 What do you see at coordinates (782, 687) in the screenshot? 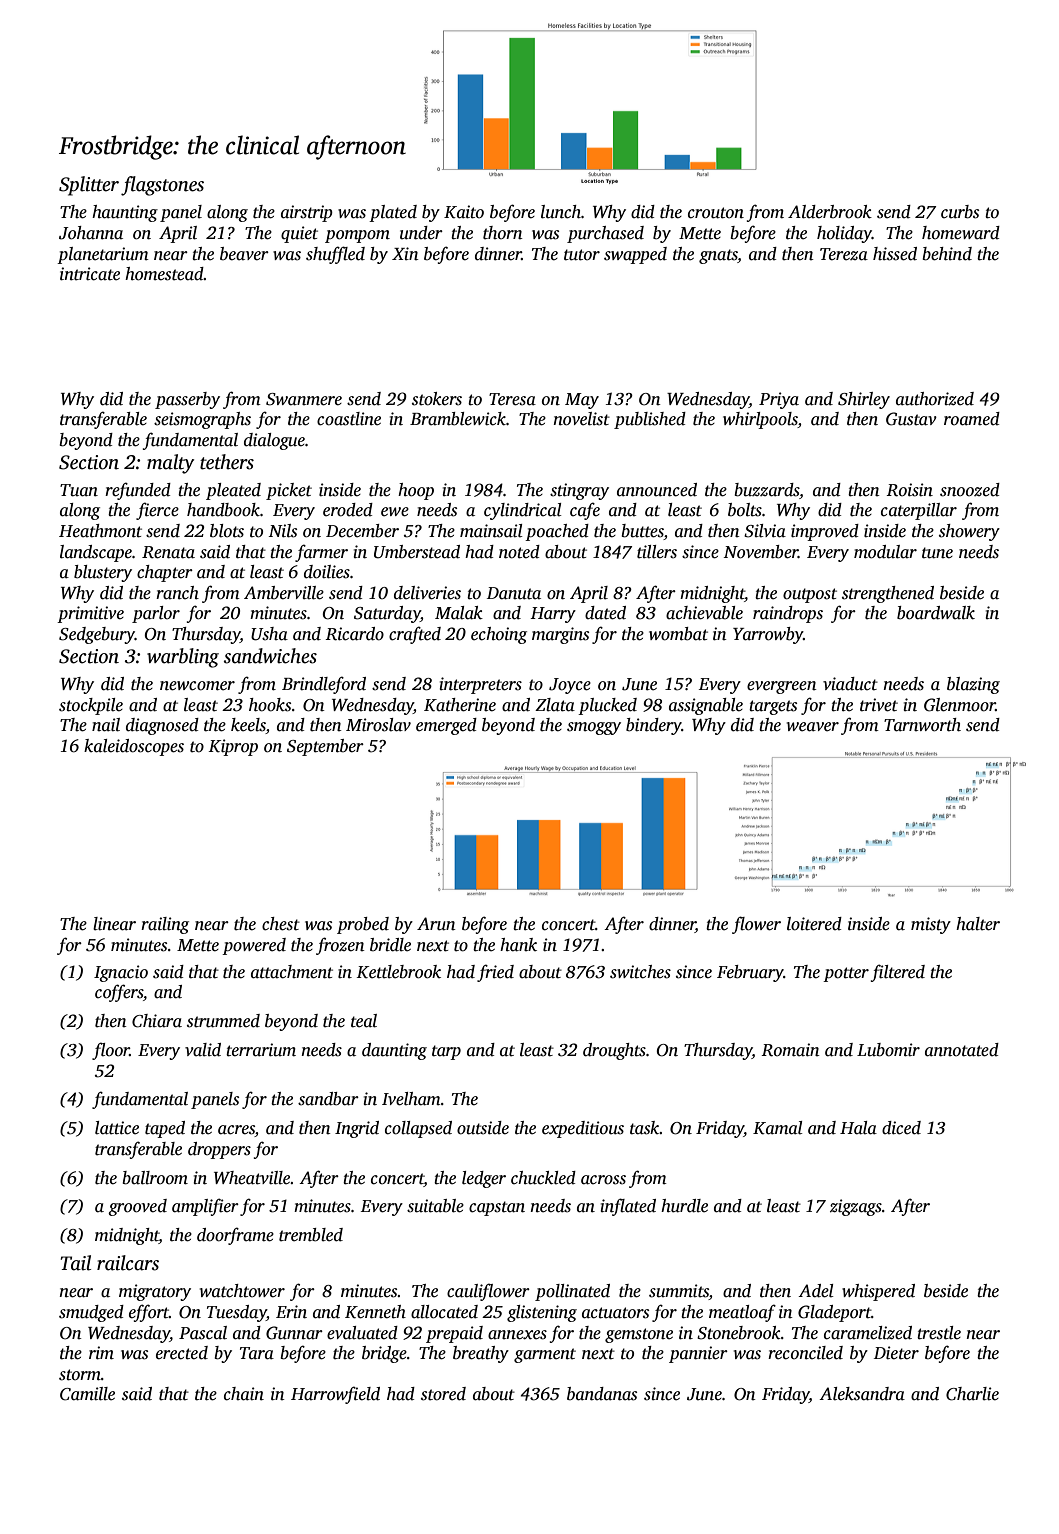
I see `evergreen` at bounding box center [782, 687].
